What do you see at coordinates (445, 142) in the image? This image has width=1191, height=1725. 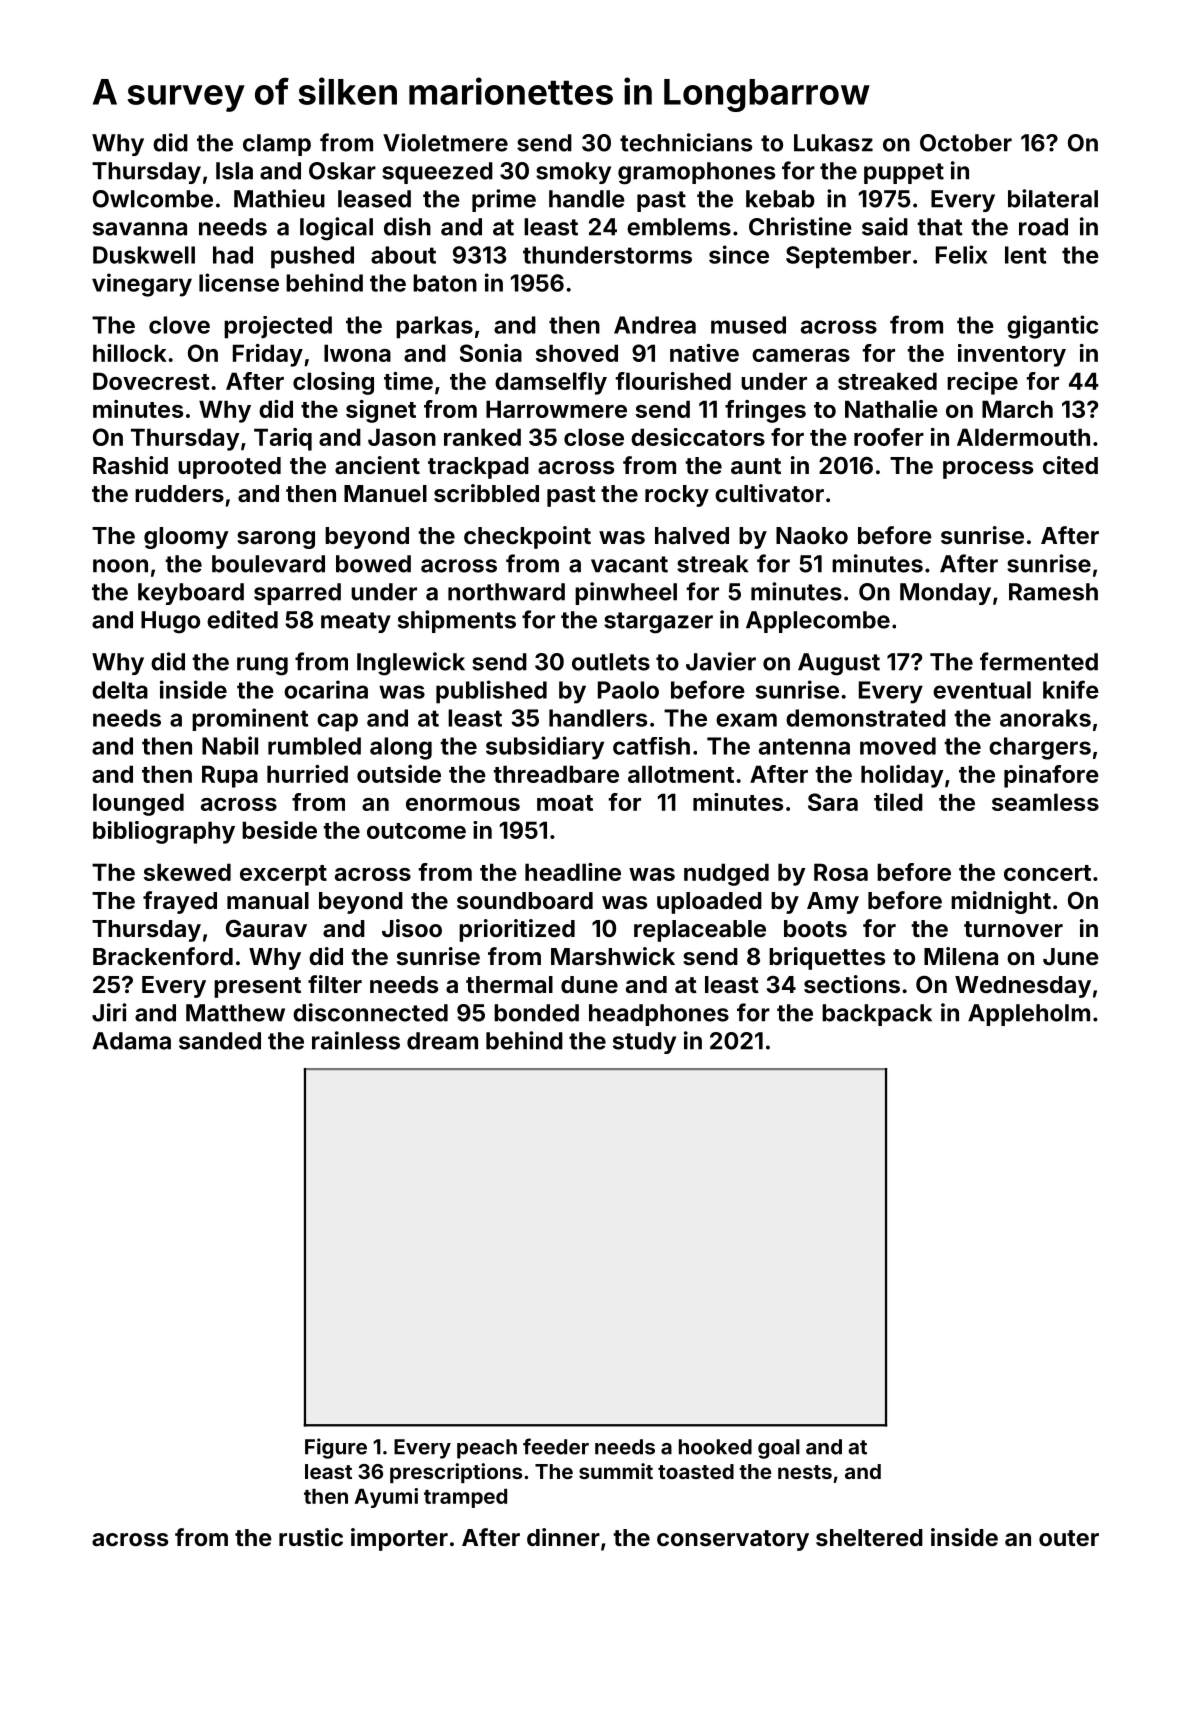 I see `Violetmere` at bounding box center [445, 142].
